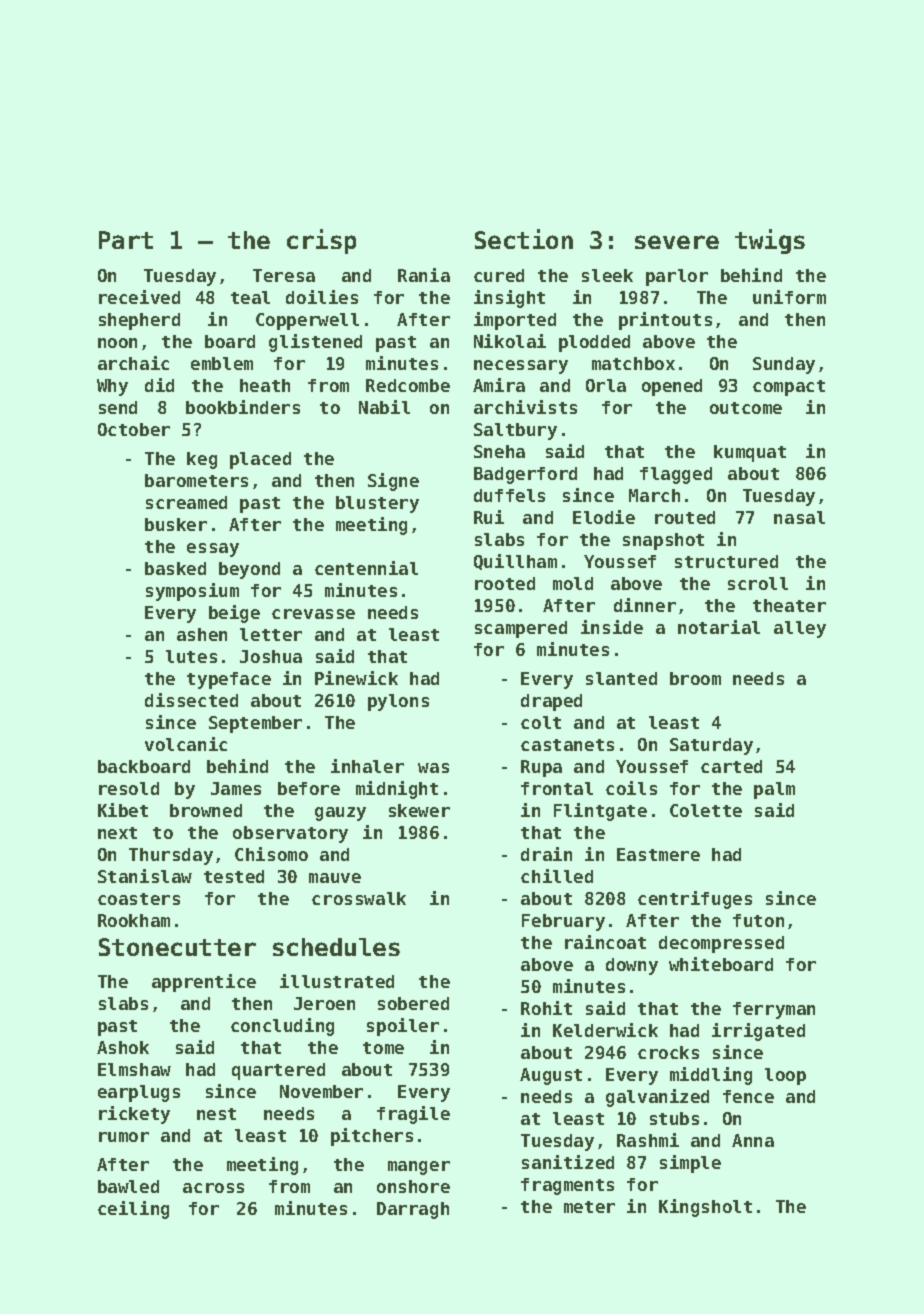 Image resolution: width=924 pixels, height=1314 pixels. Describe the element at coordinates (413, 1210) in the page. I see `Darragh` at that location.
